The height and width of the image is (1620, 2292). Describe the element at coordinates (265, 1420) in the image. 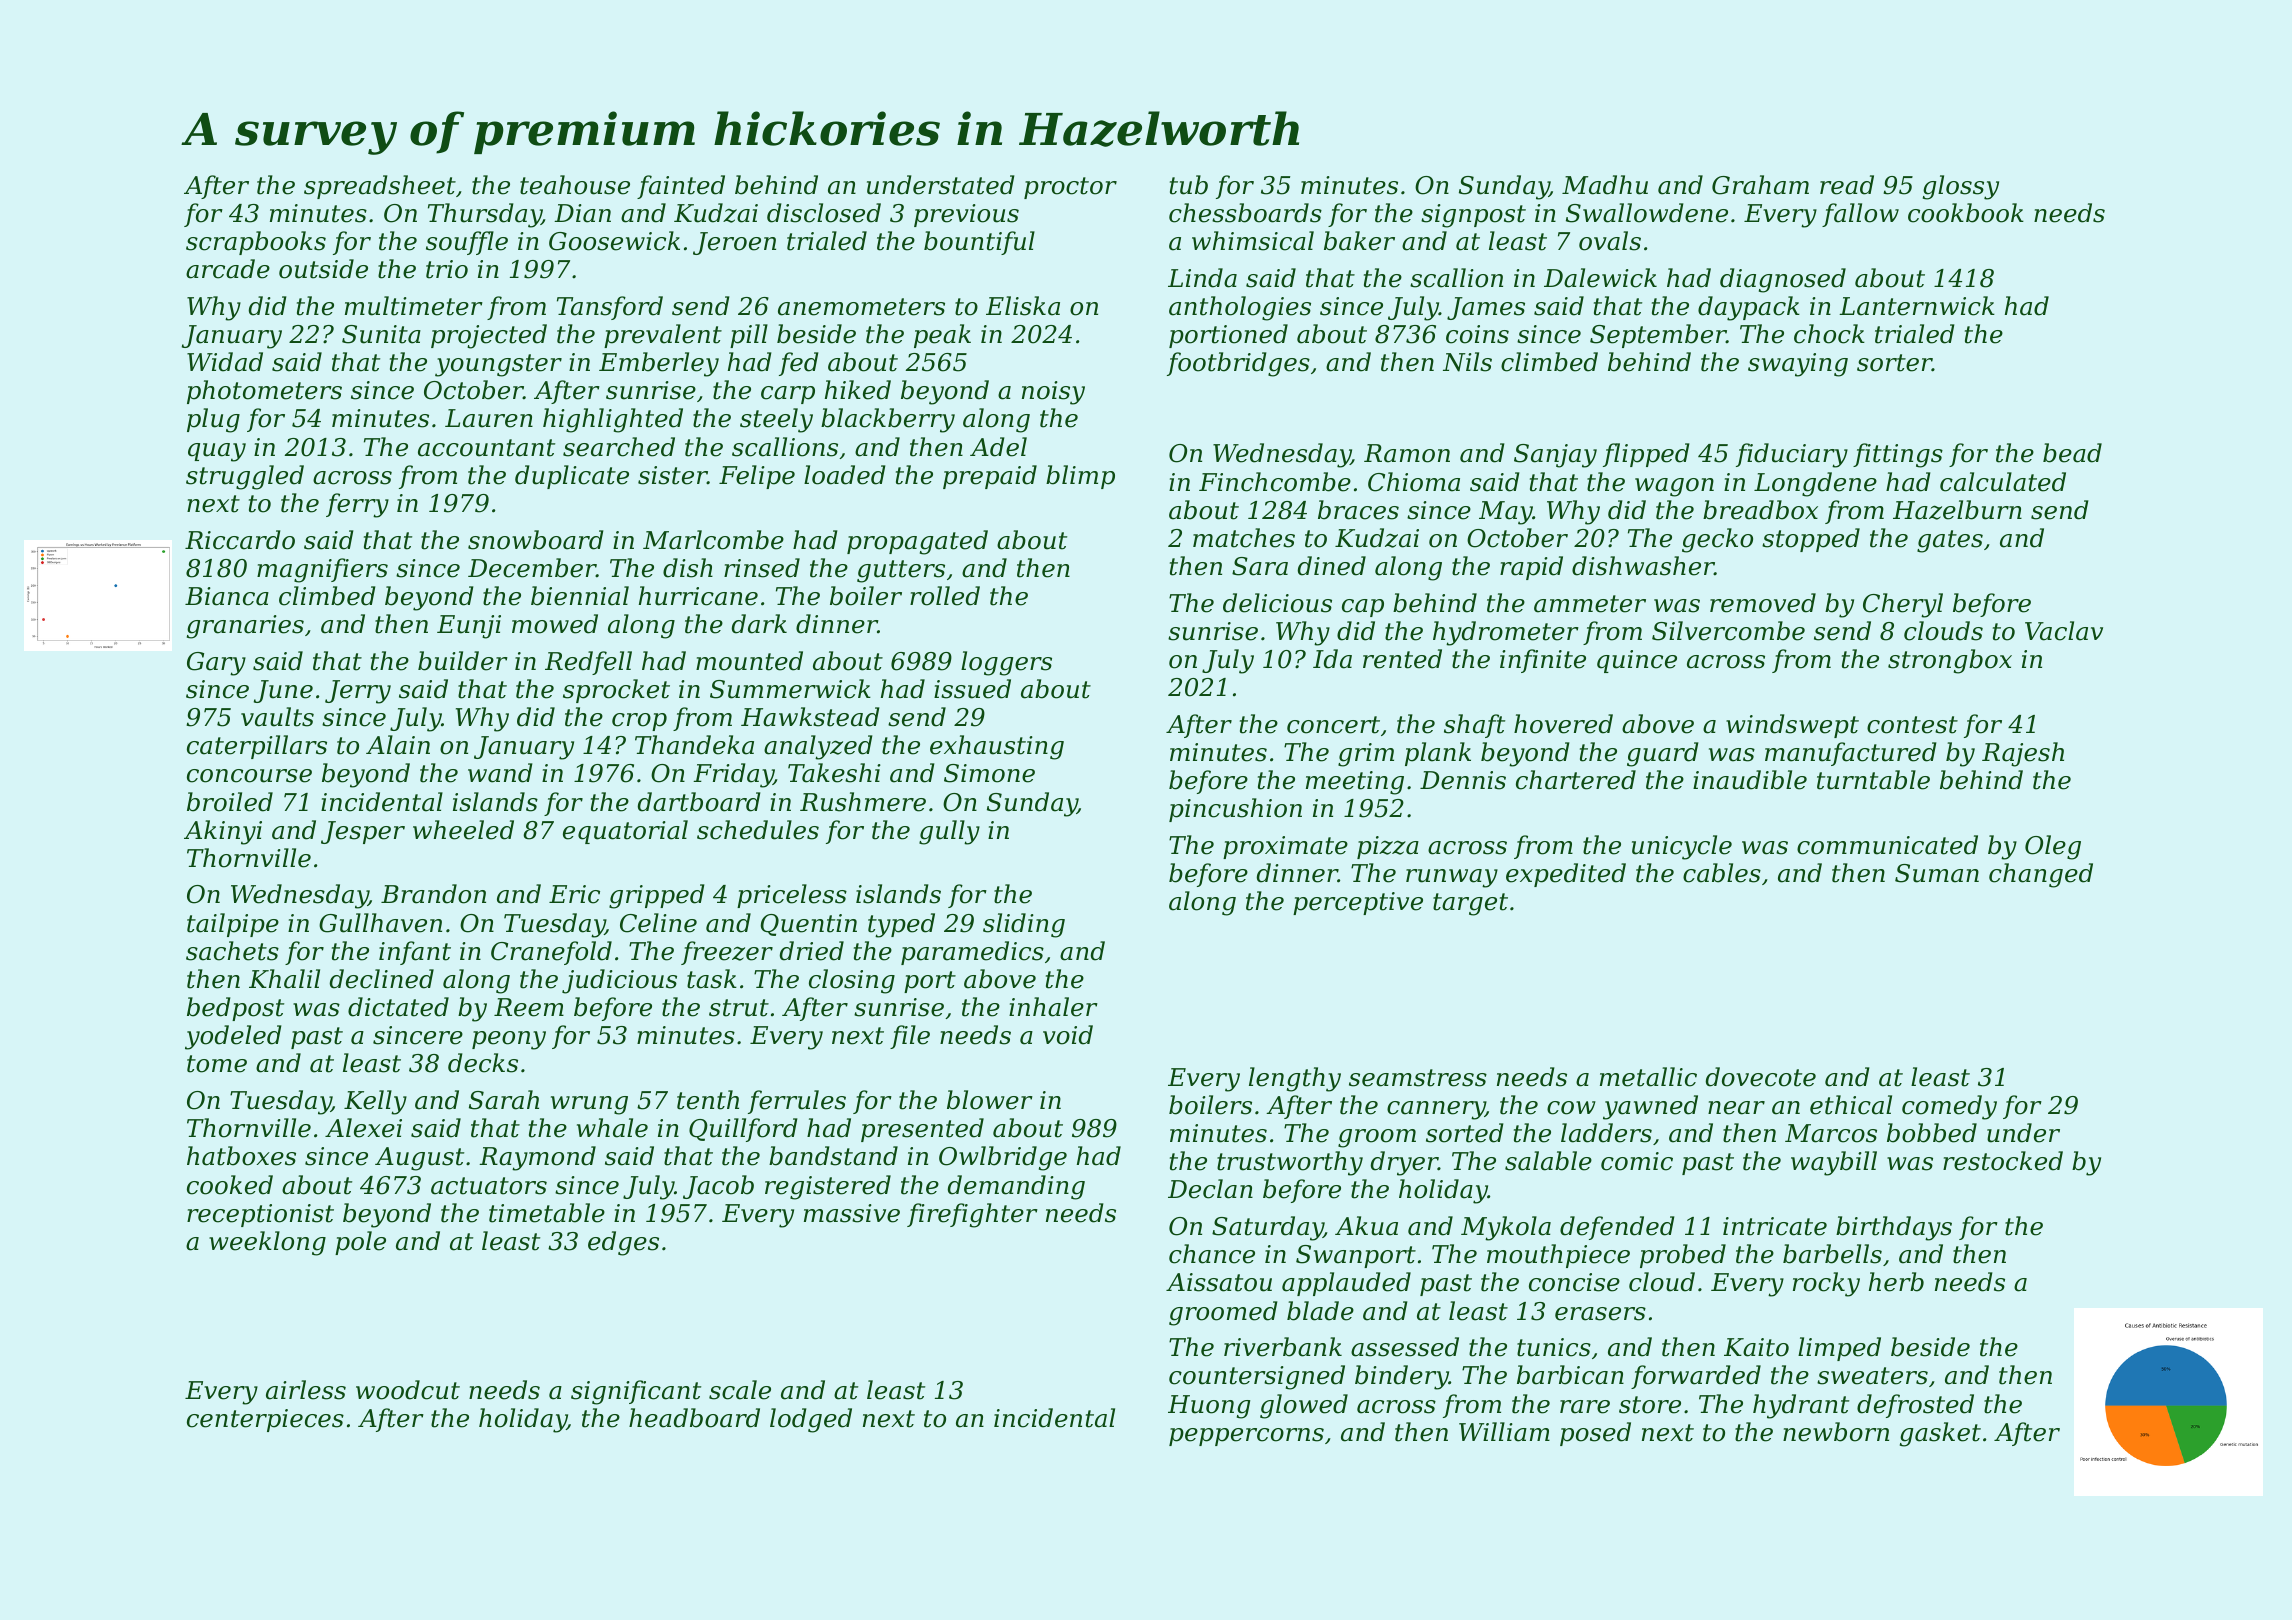

I see `centerpieces` at that location.
